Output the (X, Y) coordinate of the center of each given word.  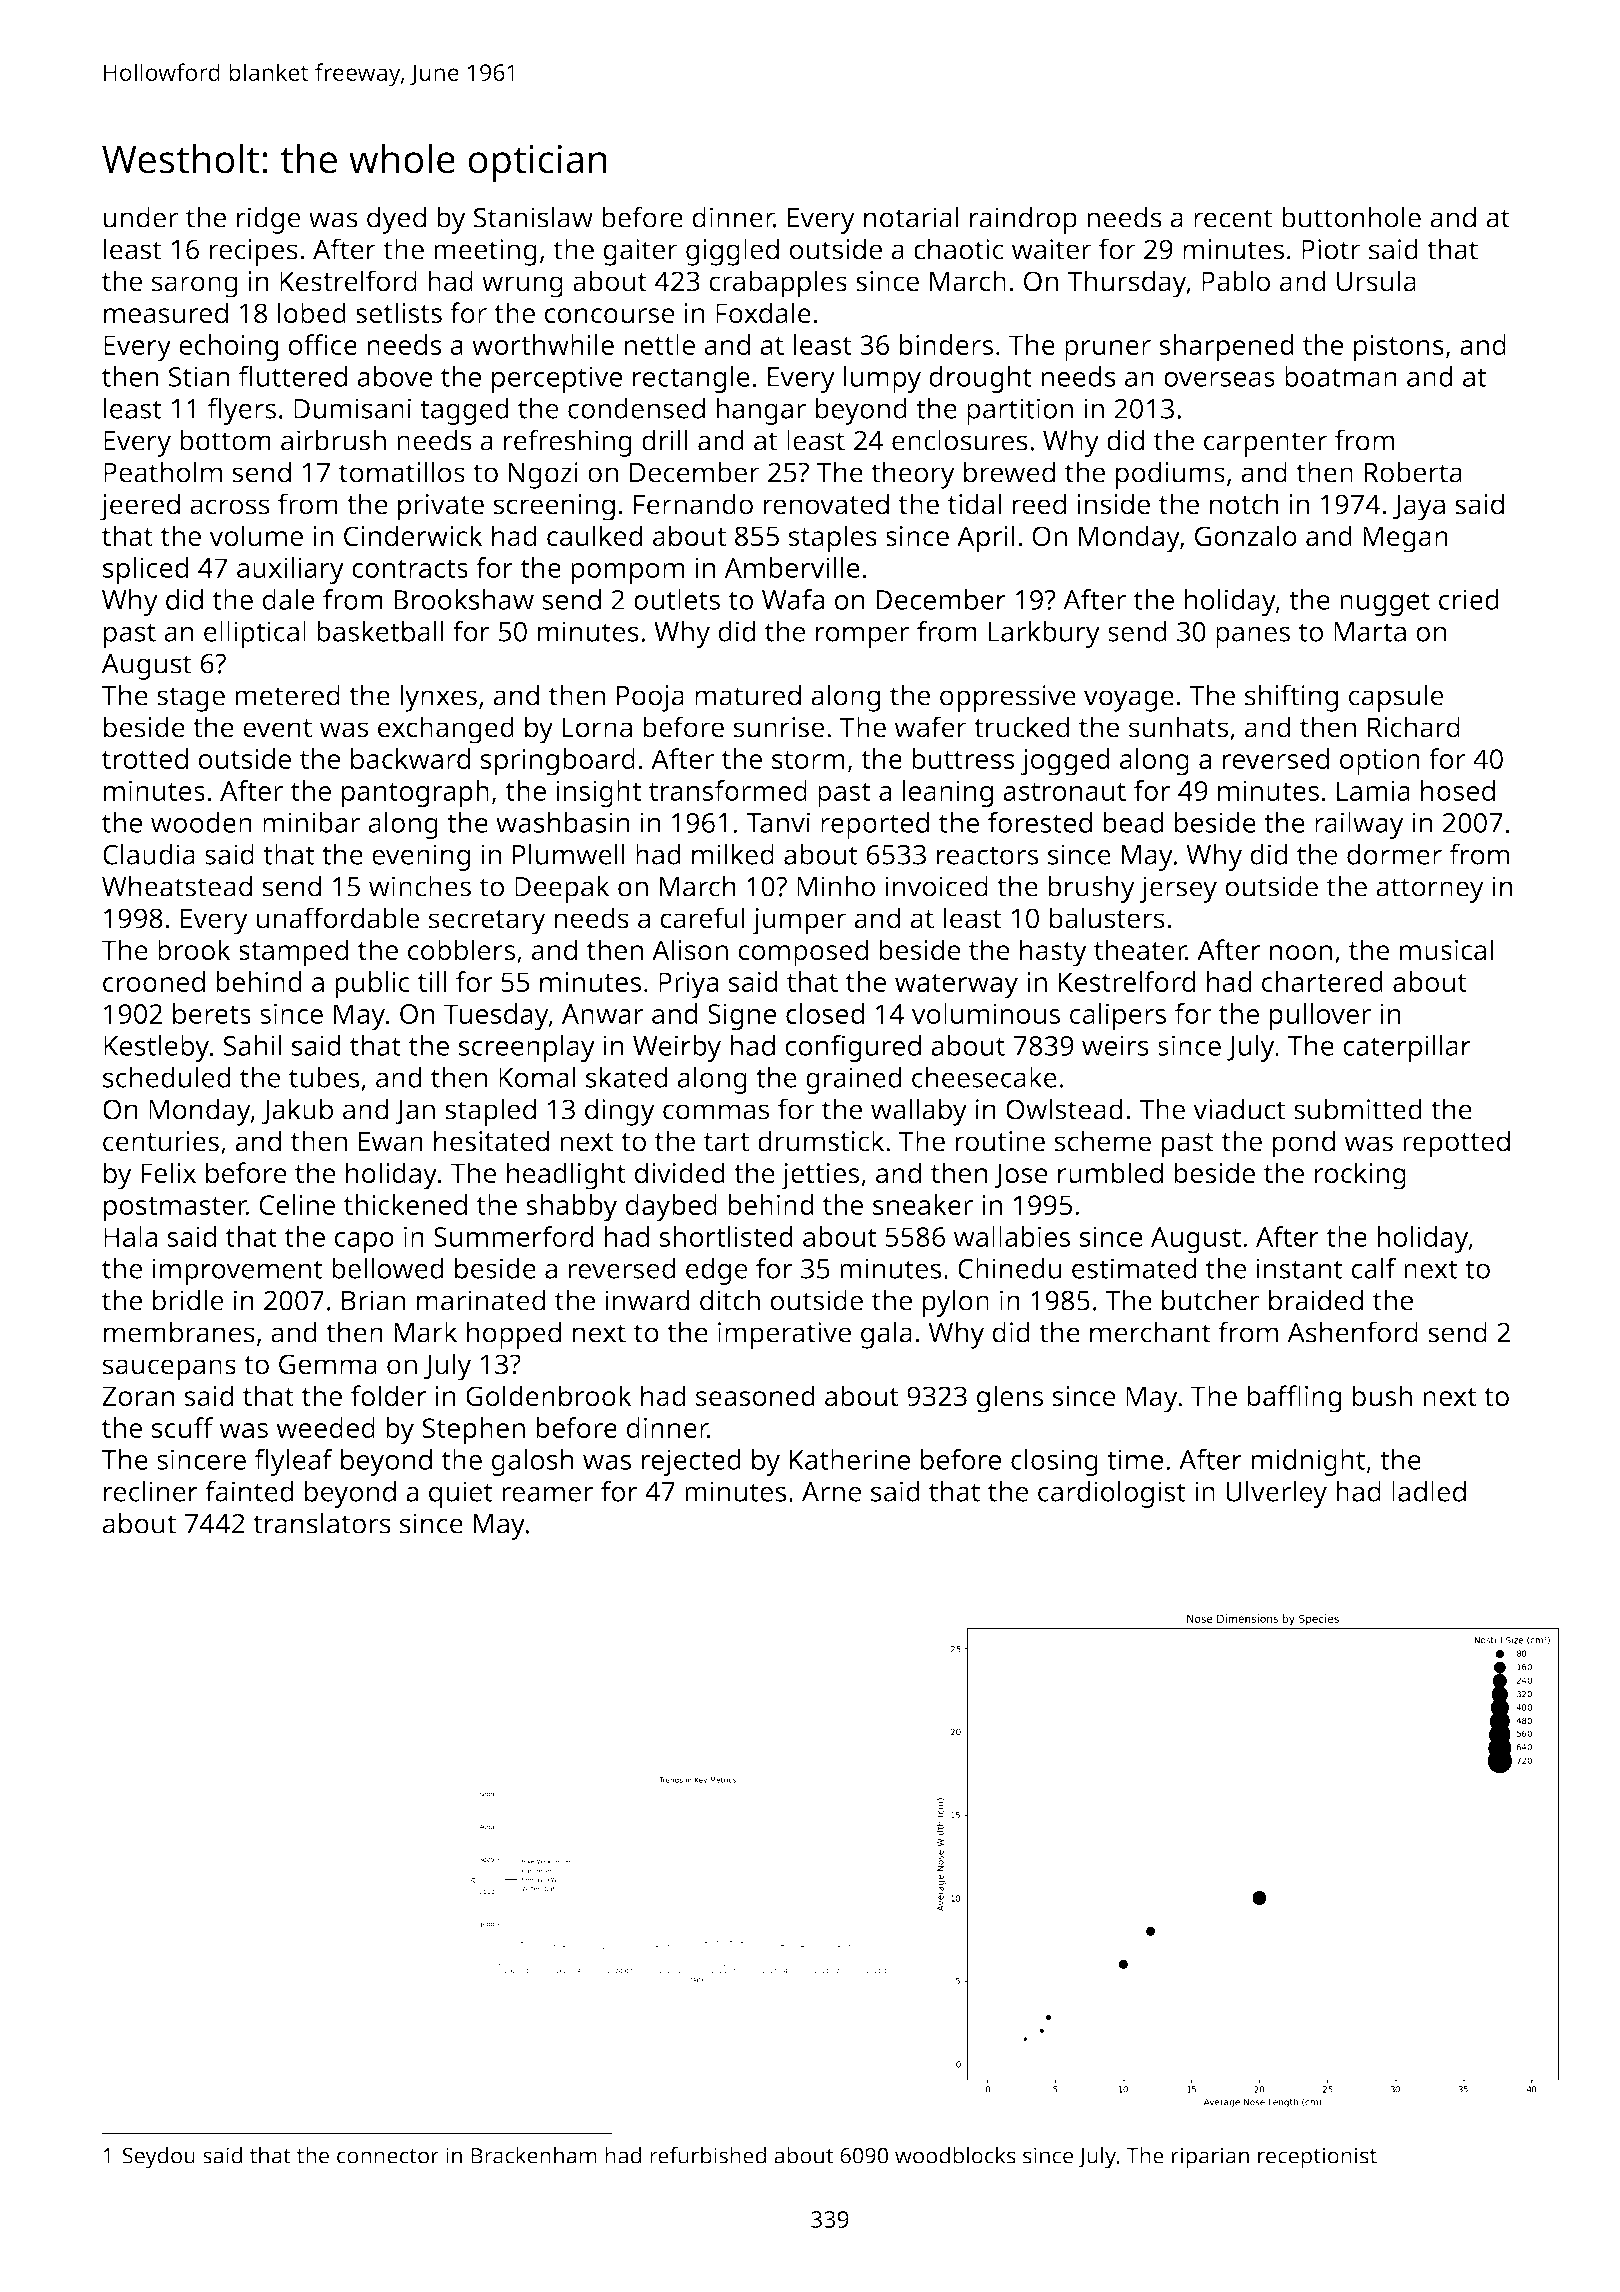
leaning (947, 794)
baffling (1294, 1399)
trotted (145, 758)
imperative (784, 1335)
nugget (1385, 603)
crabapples (778, 284)
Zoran (138, 1396)
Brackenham (534, 2155)
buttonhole (1351, 217)
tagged (464, 411)
